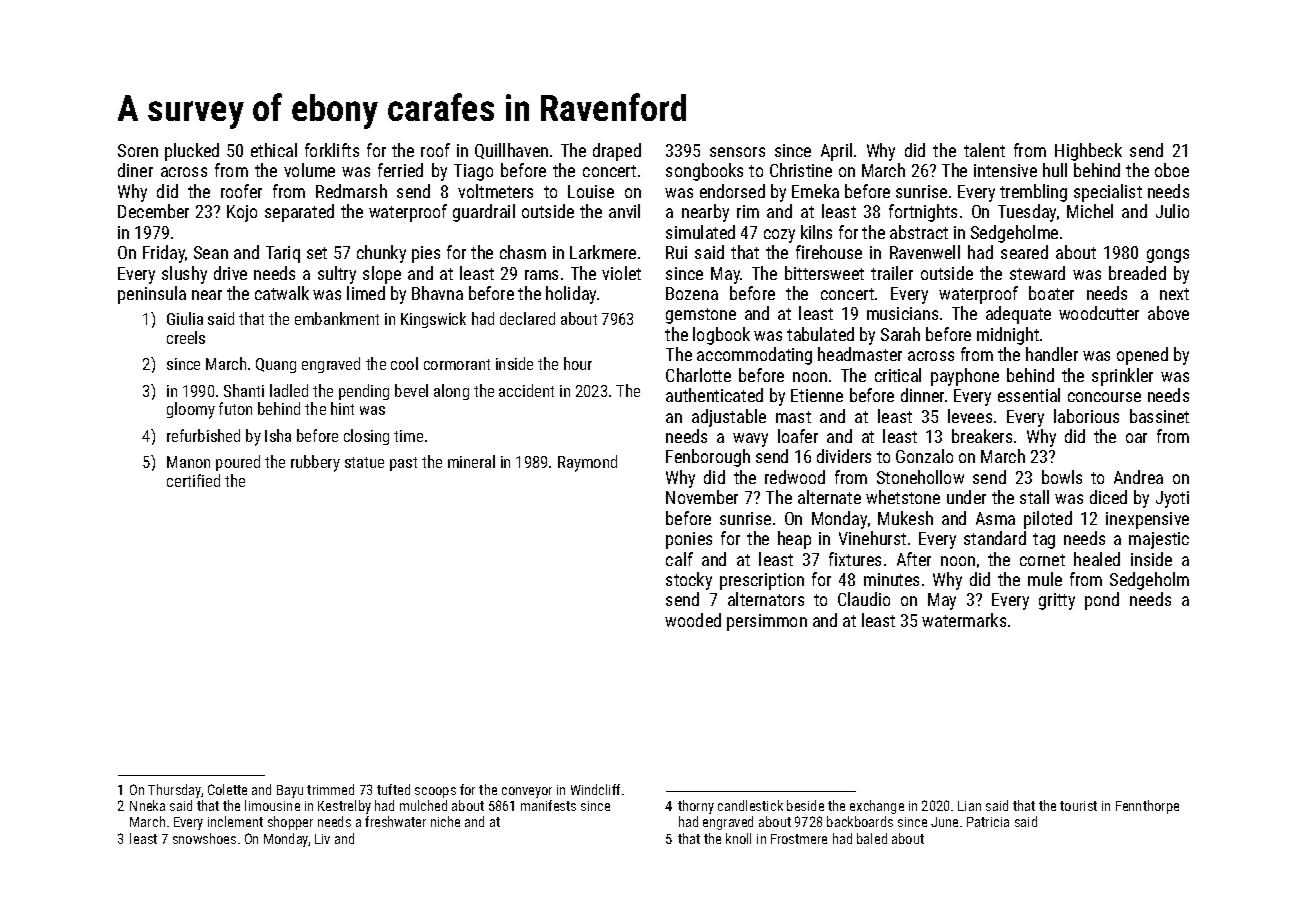 The image size is (1308, 924). I want to click on bassinet, so click(1159, 416).
